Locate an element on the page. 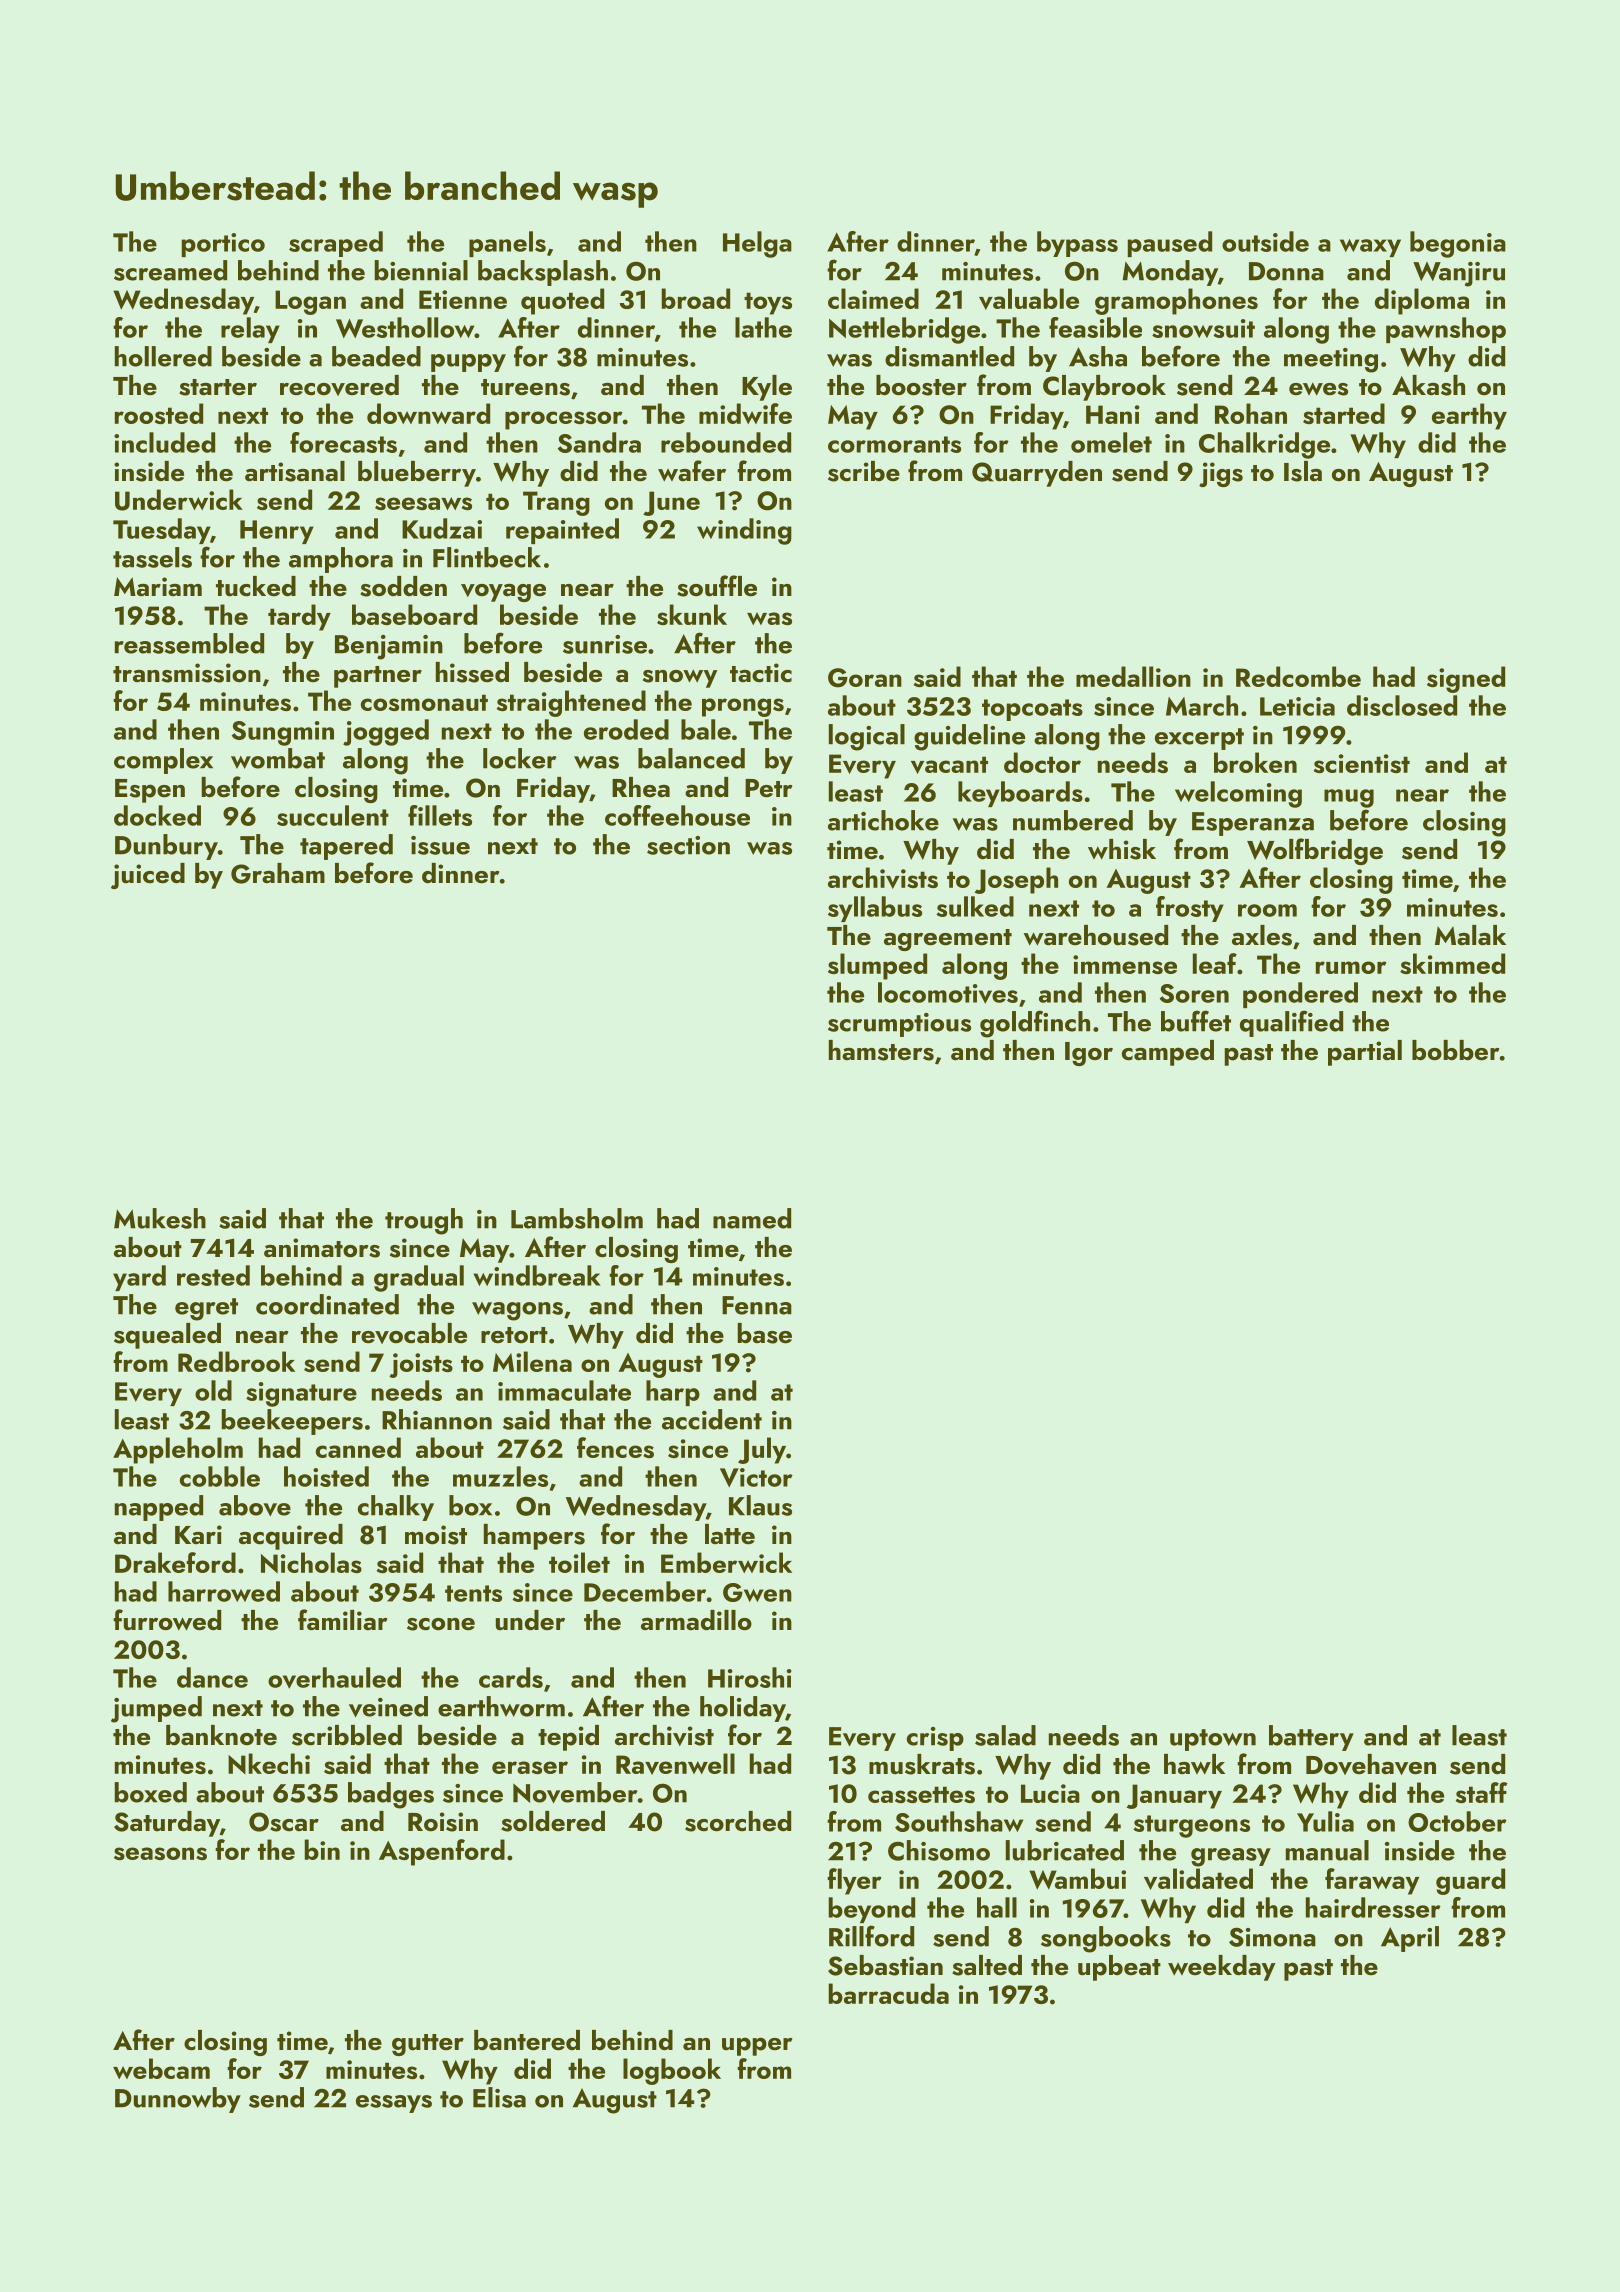 This image has height=2292, width=1620. scraped is located at coordinates (336, 244).
